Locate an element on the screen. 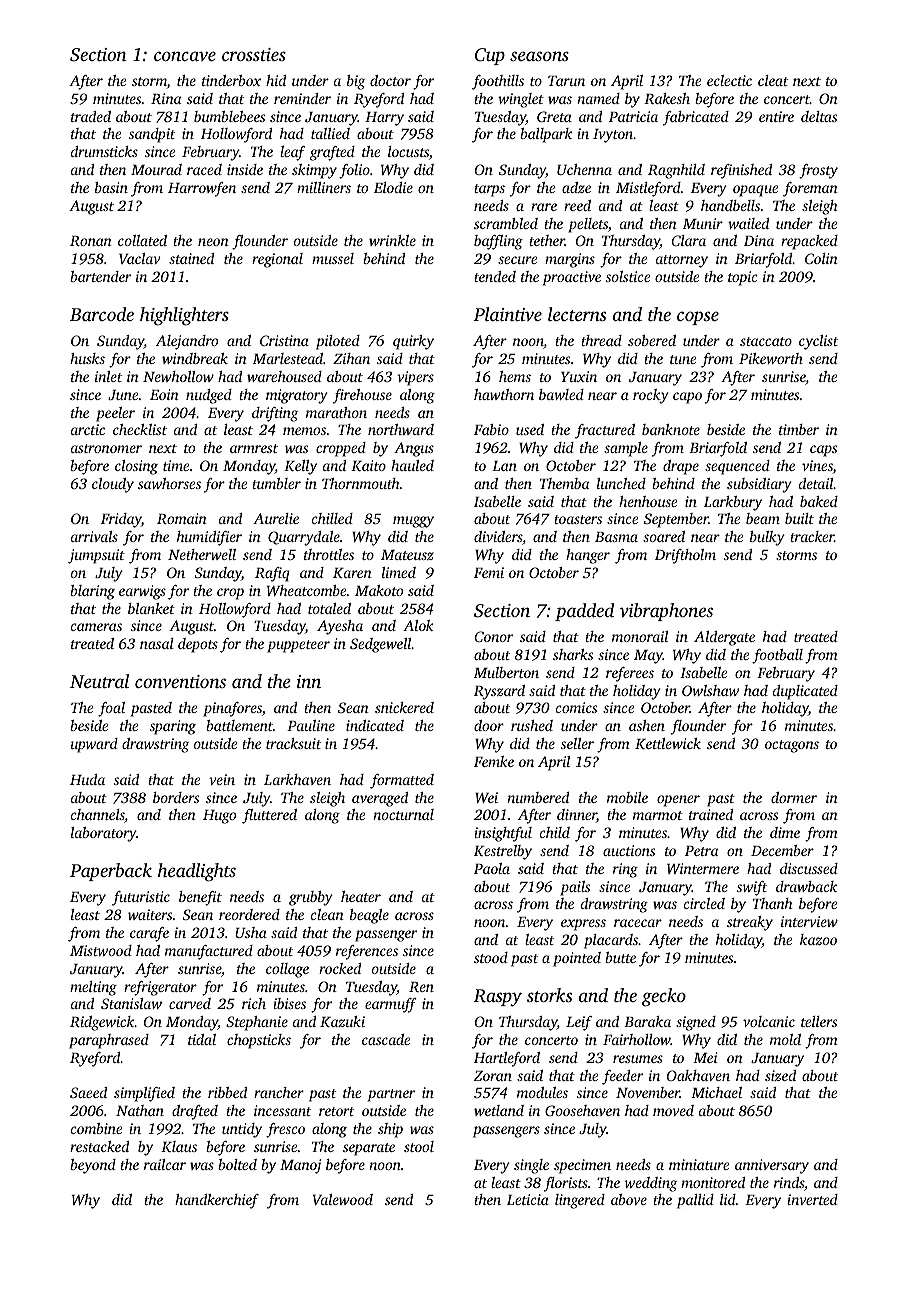 Image resolution: width=908 pixels, height=1316 pixels. crossties is located at coordinates (254, 54).
